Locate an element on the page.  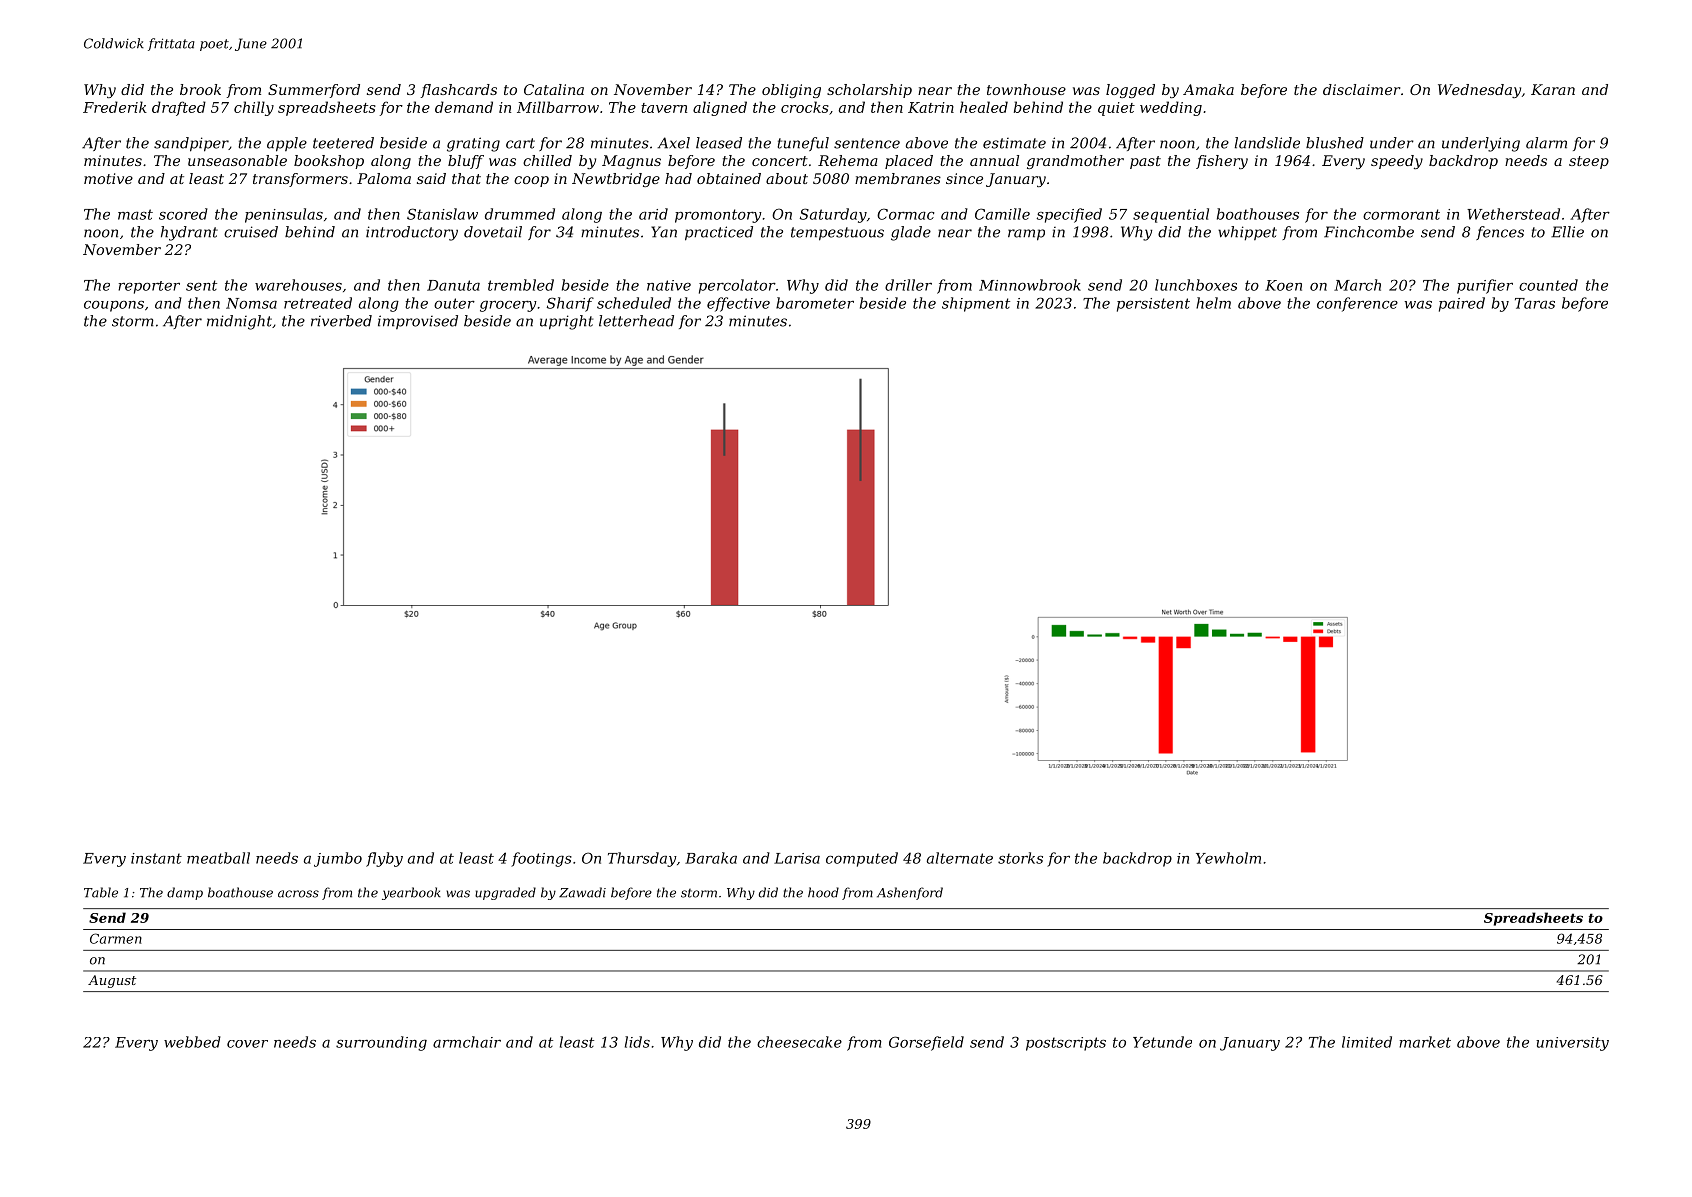
webbed is located at coordinates (192, 1042).
